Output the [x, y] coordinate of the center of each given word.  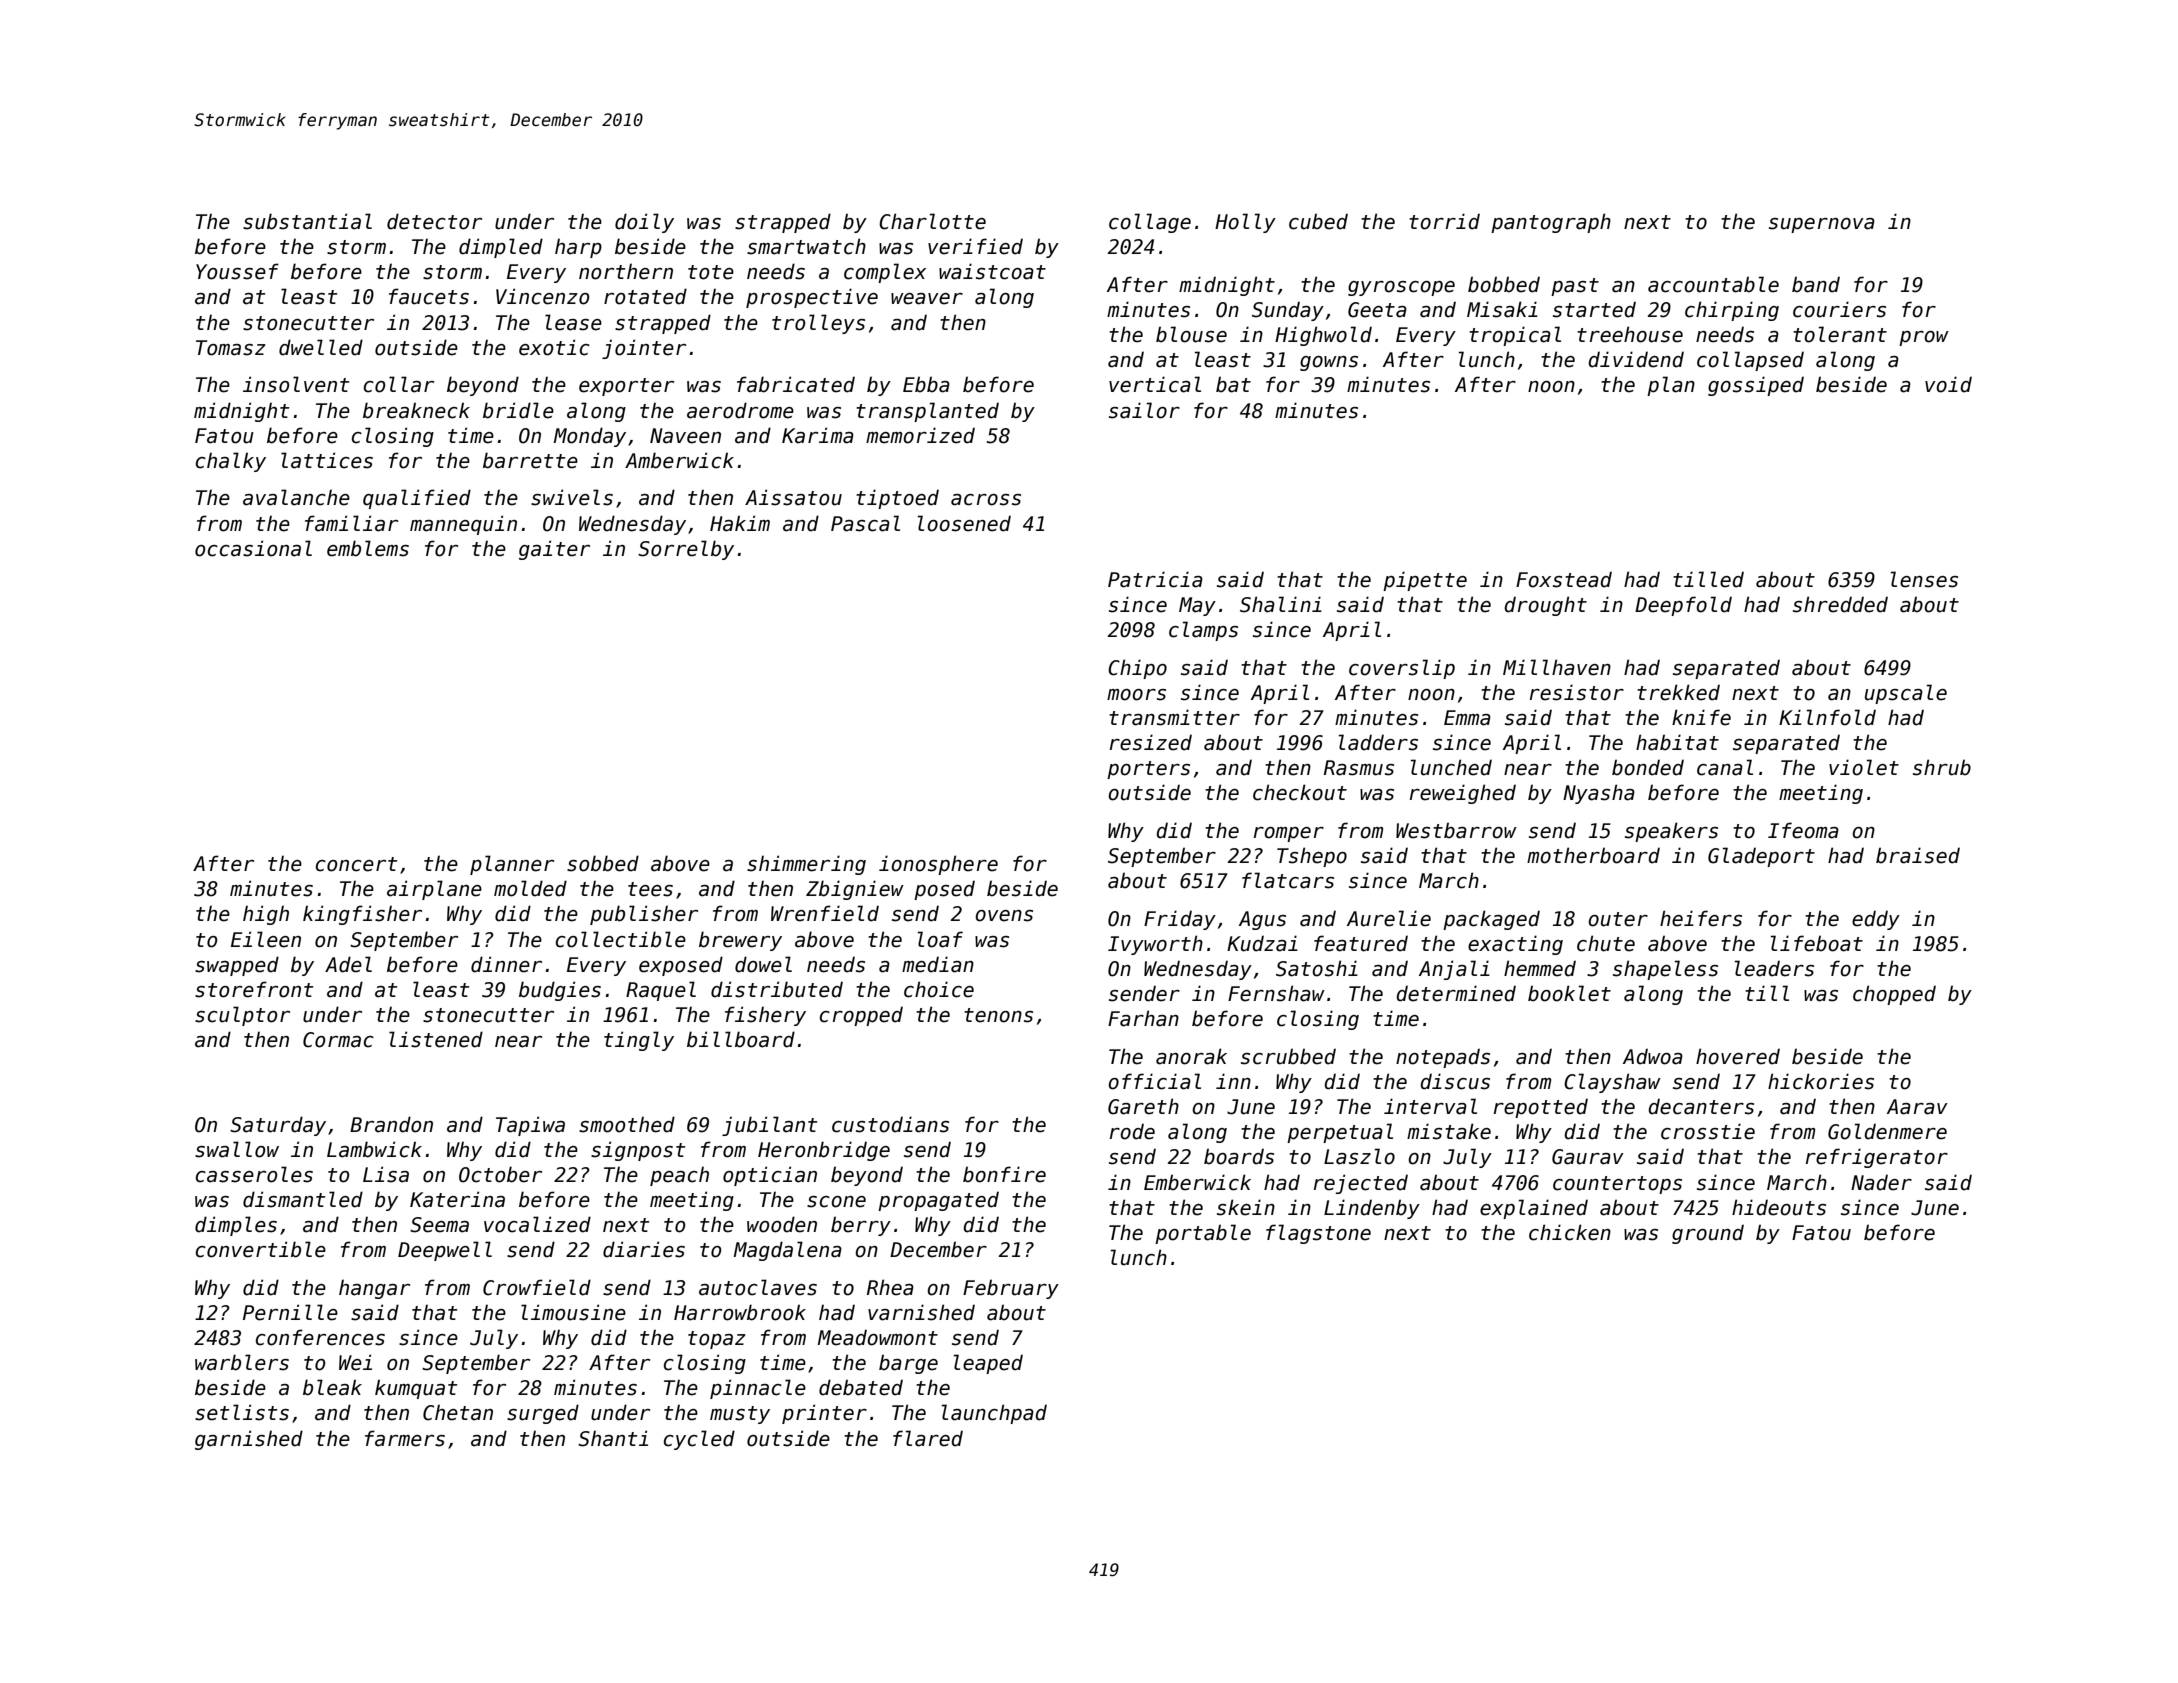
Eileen [266, 939]
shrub [1942, 767]
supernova [1822, 225]
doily [644, 223]
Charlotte [932, 221]
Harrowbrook [740, 1312]
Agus [1262, 920]
